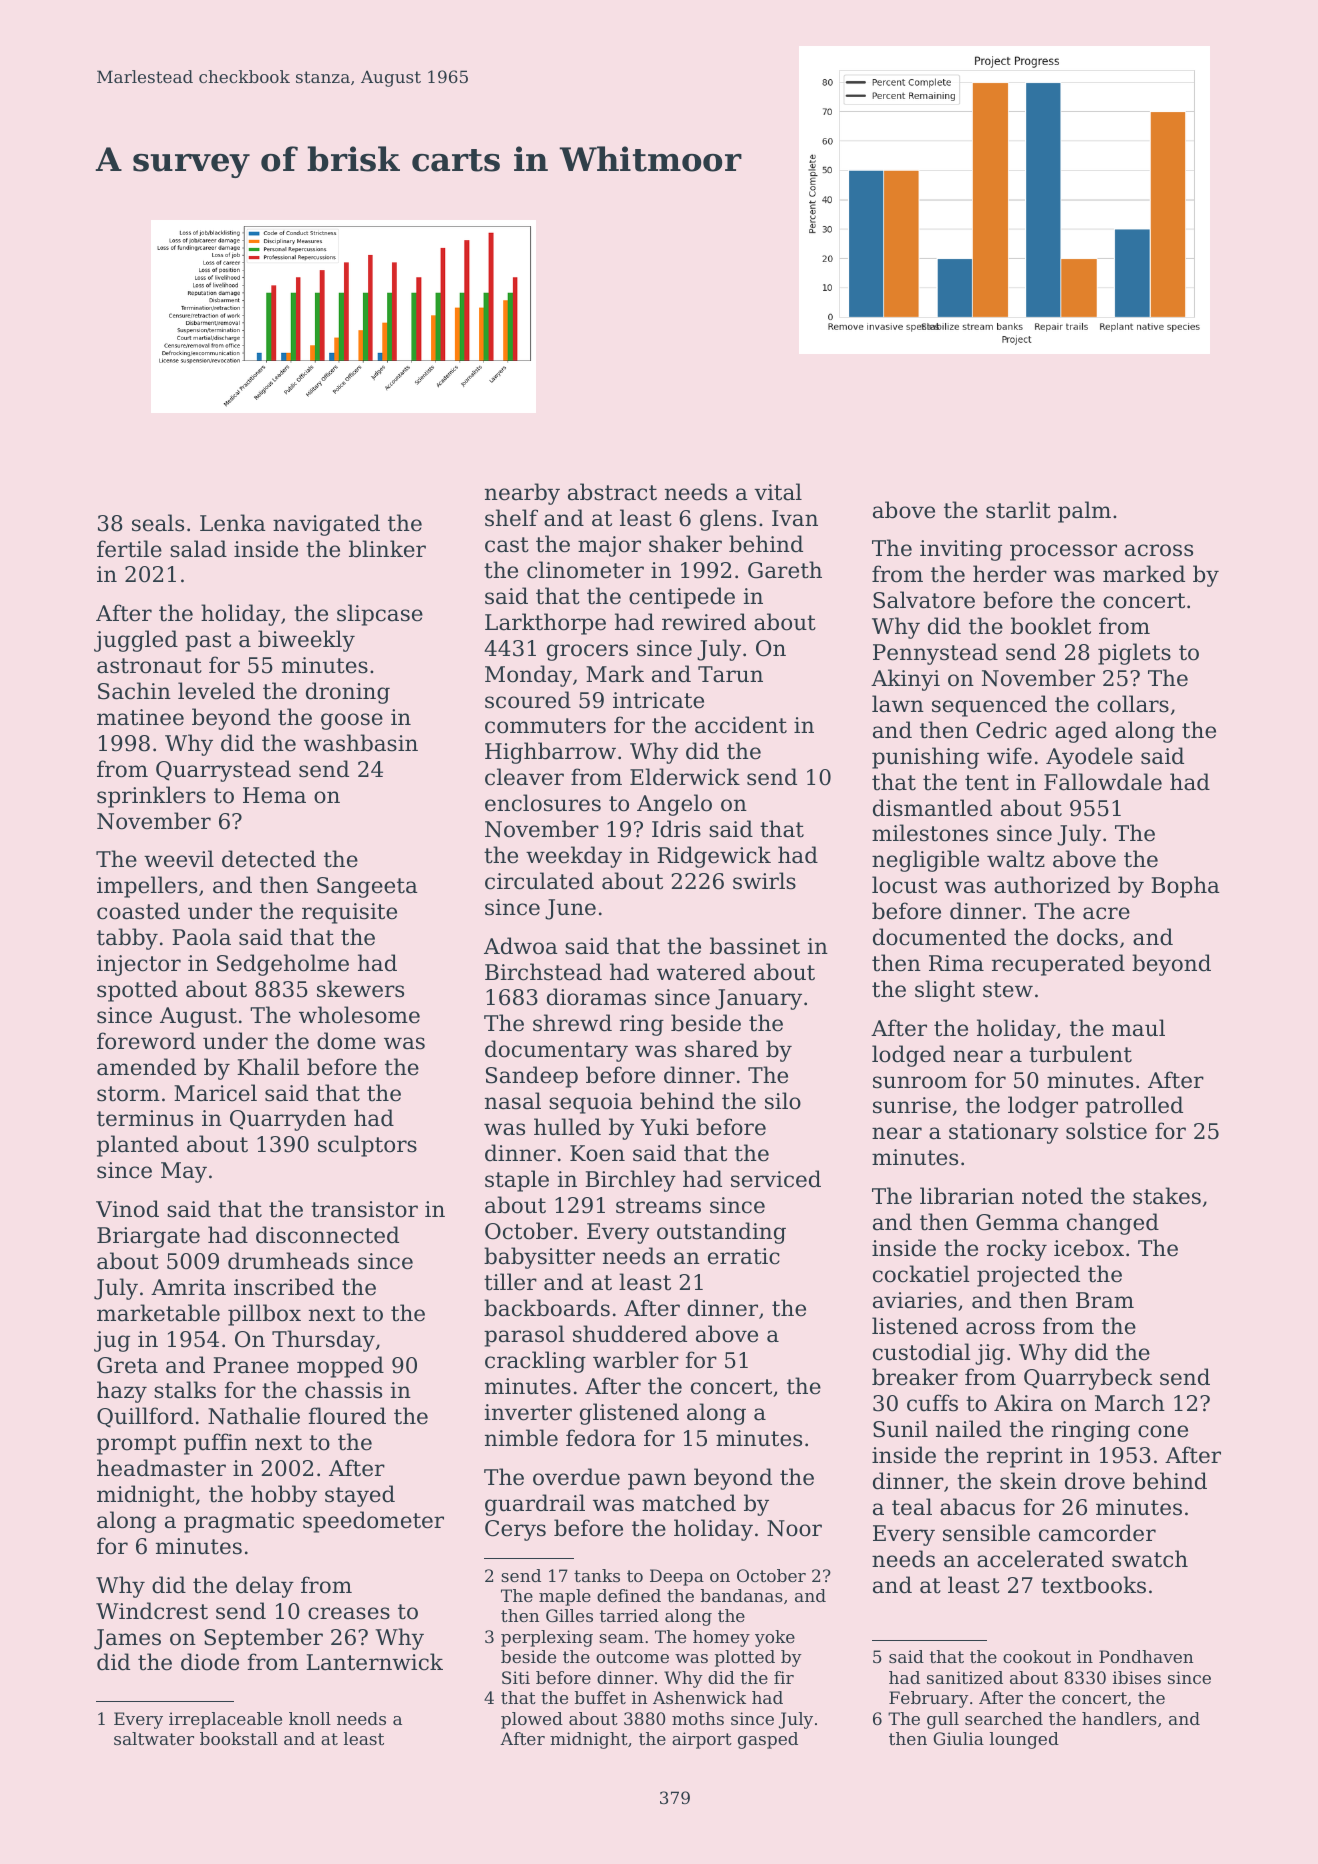 The width and height of the screenshot is (1318, 1864). I want to click on sculptors, so click(367, 1146).
